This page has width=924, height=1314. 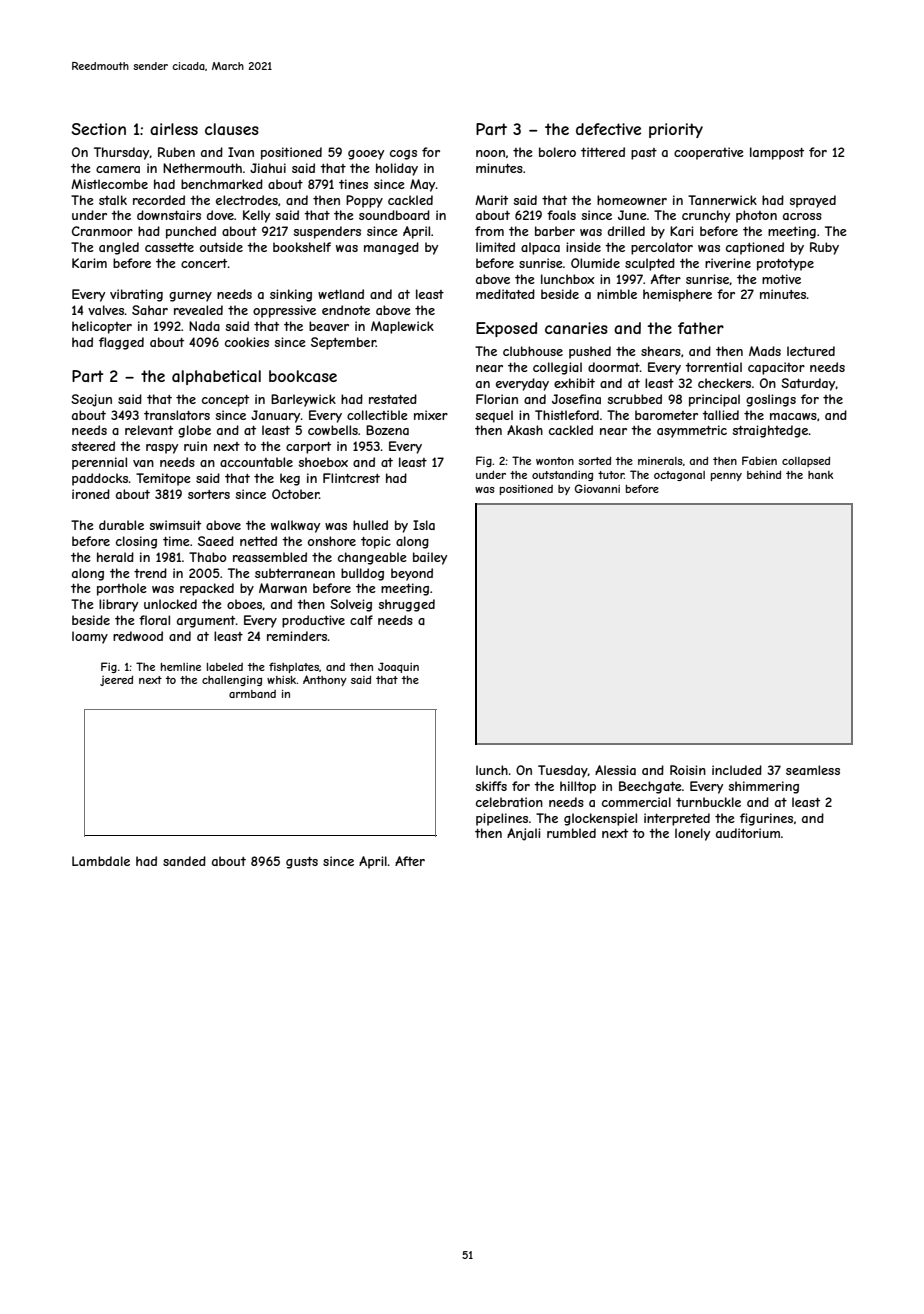 What do you see at coordinates (174, 129) in the page?
I see `airless` at bounding box center [174, 129].
